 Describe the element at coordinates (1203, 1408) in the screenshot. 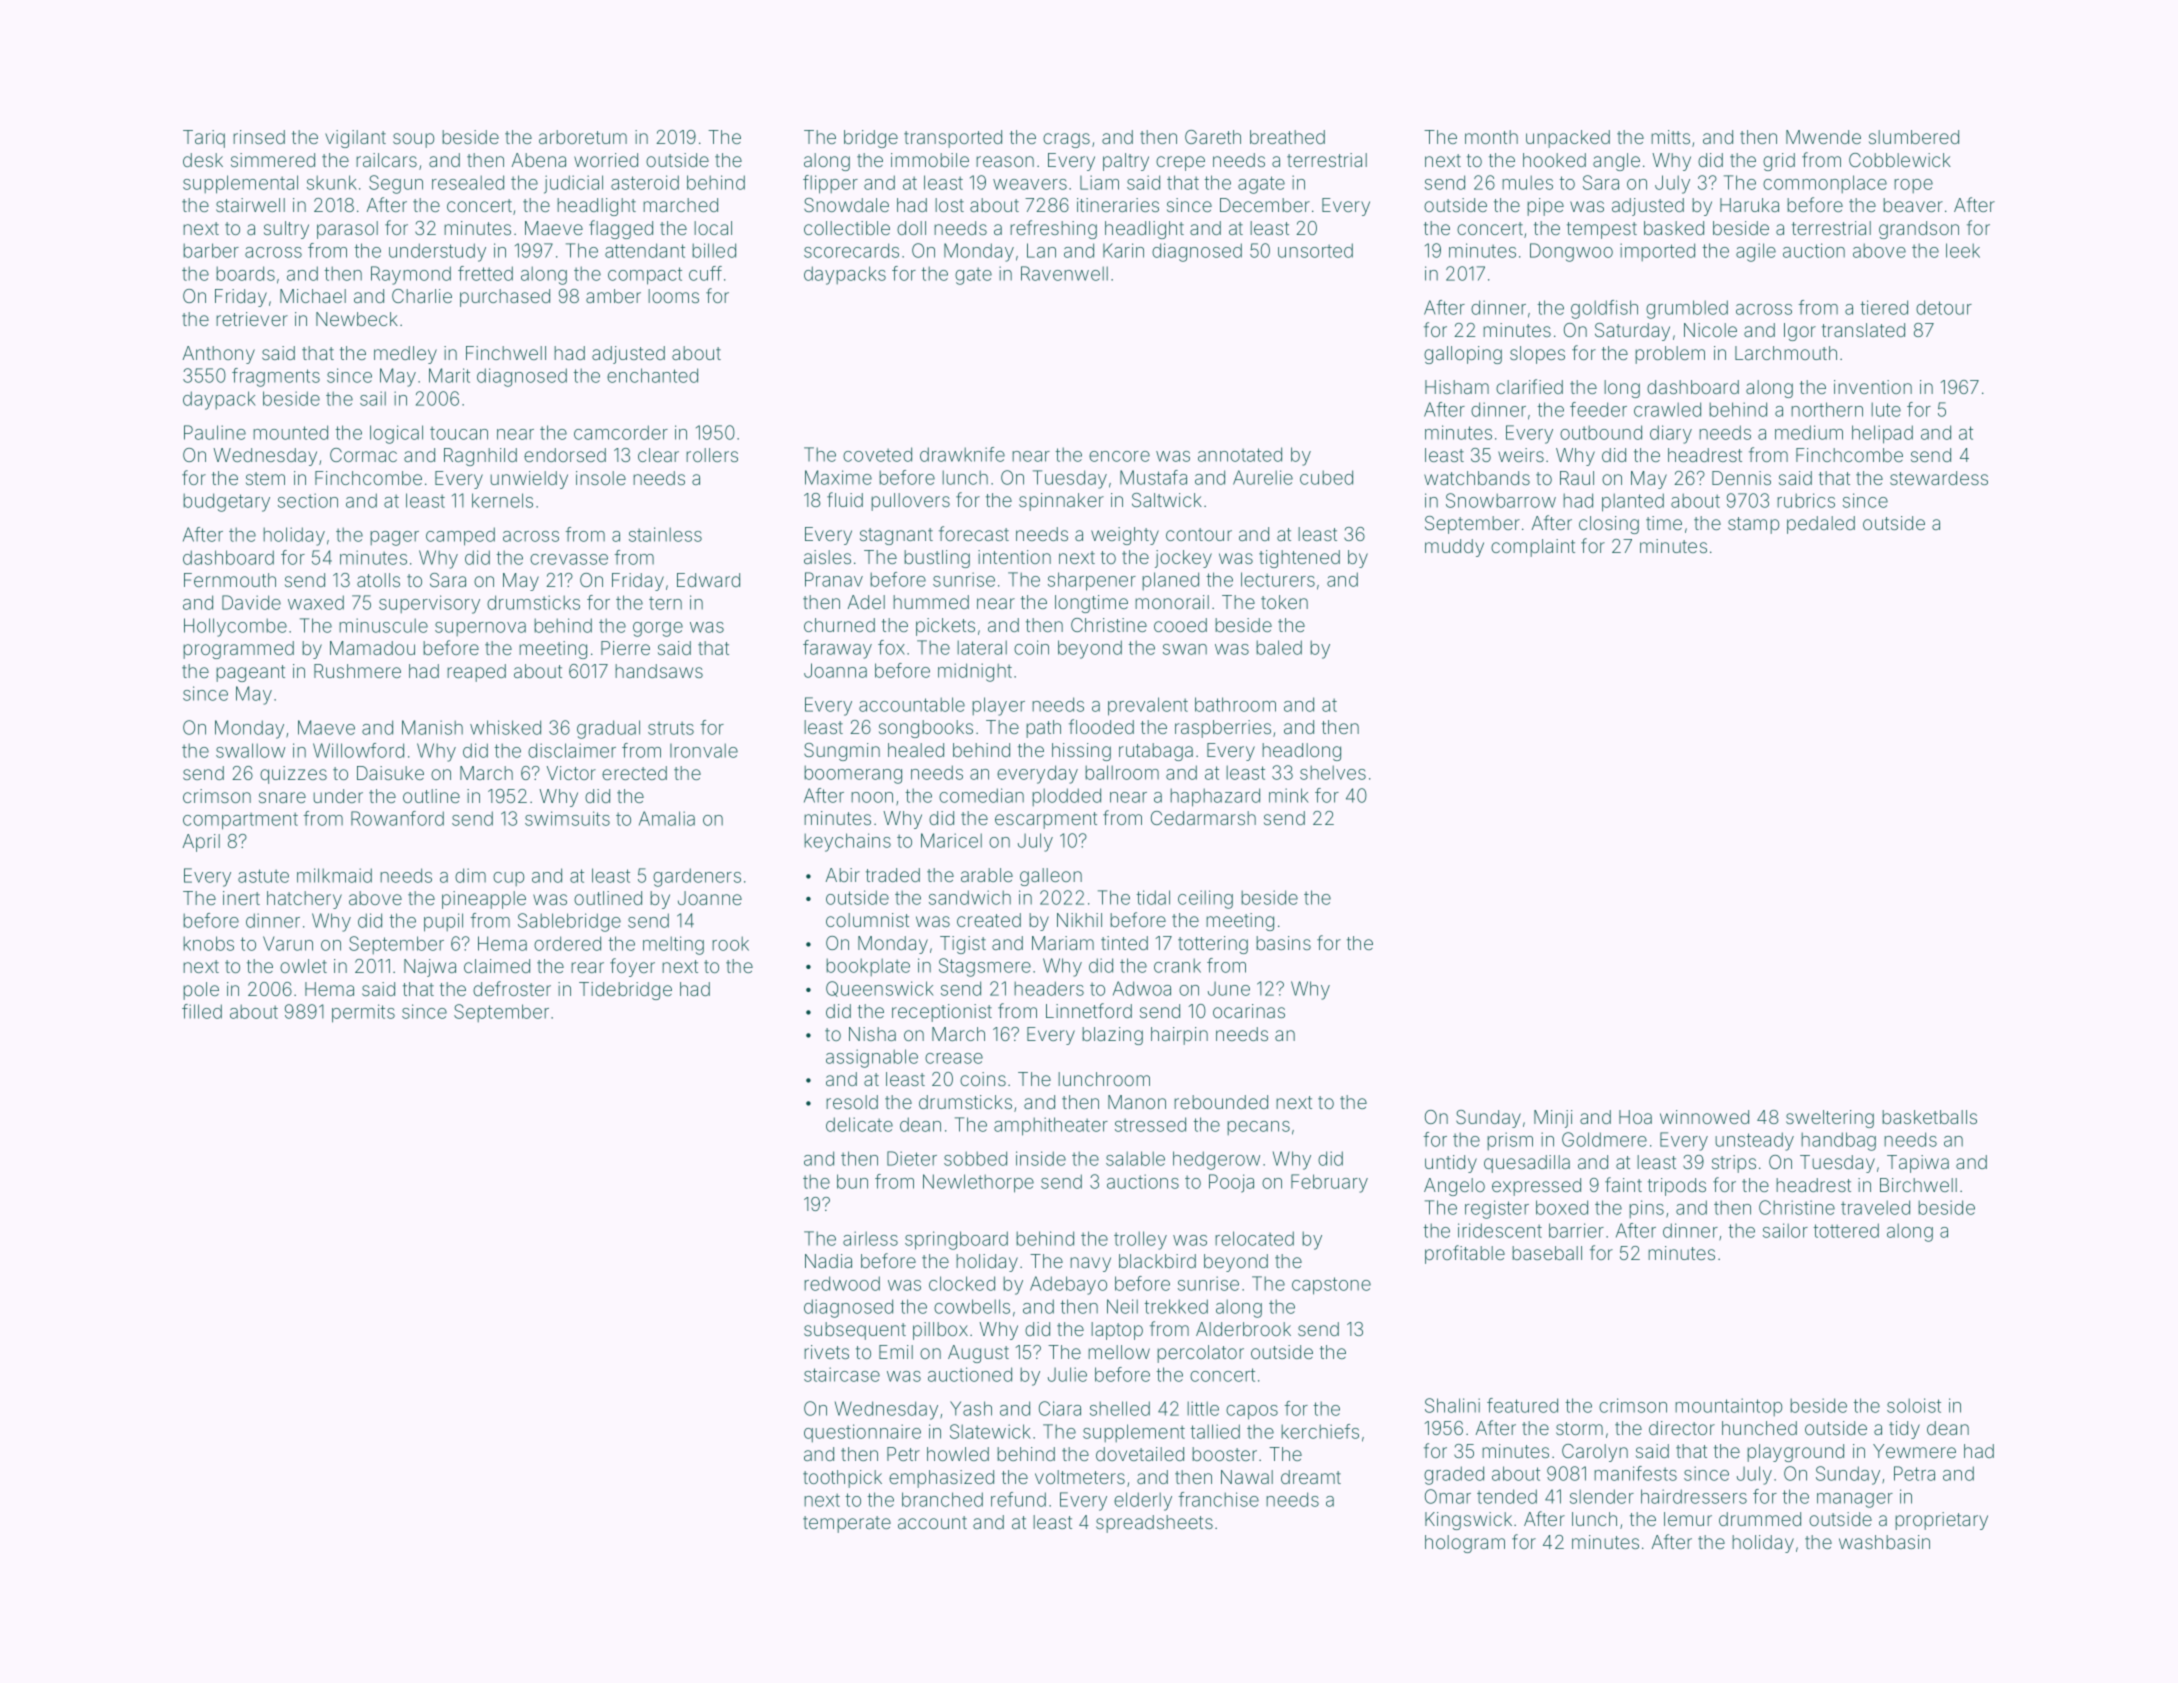

I see `little` at that location.
